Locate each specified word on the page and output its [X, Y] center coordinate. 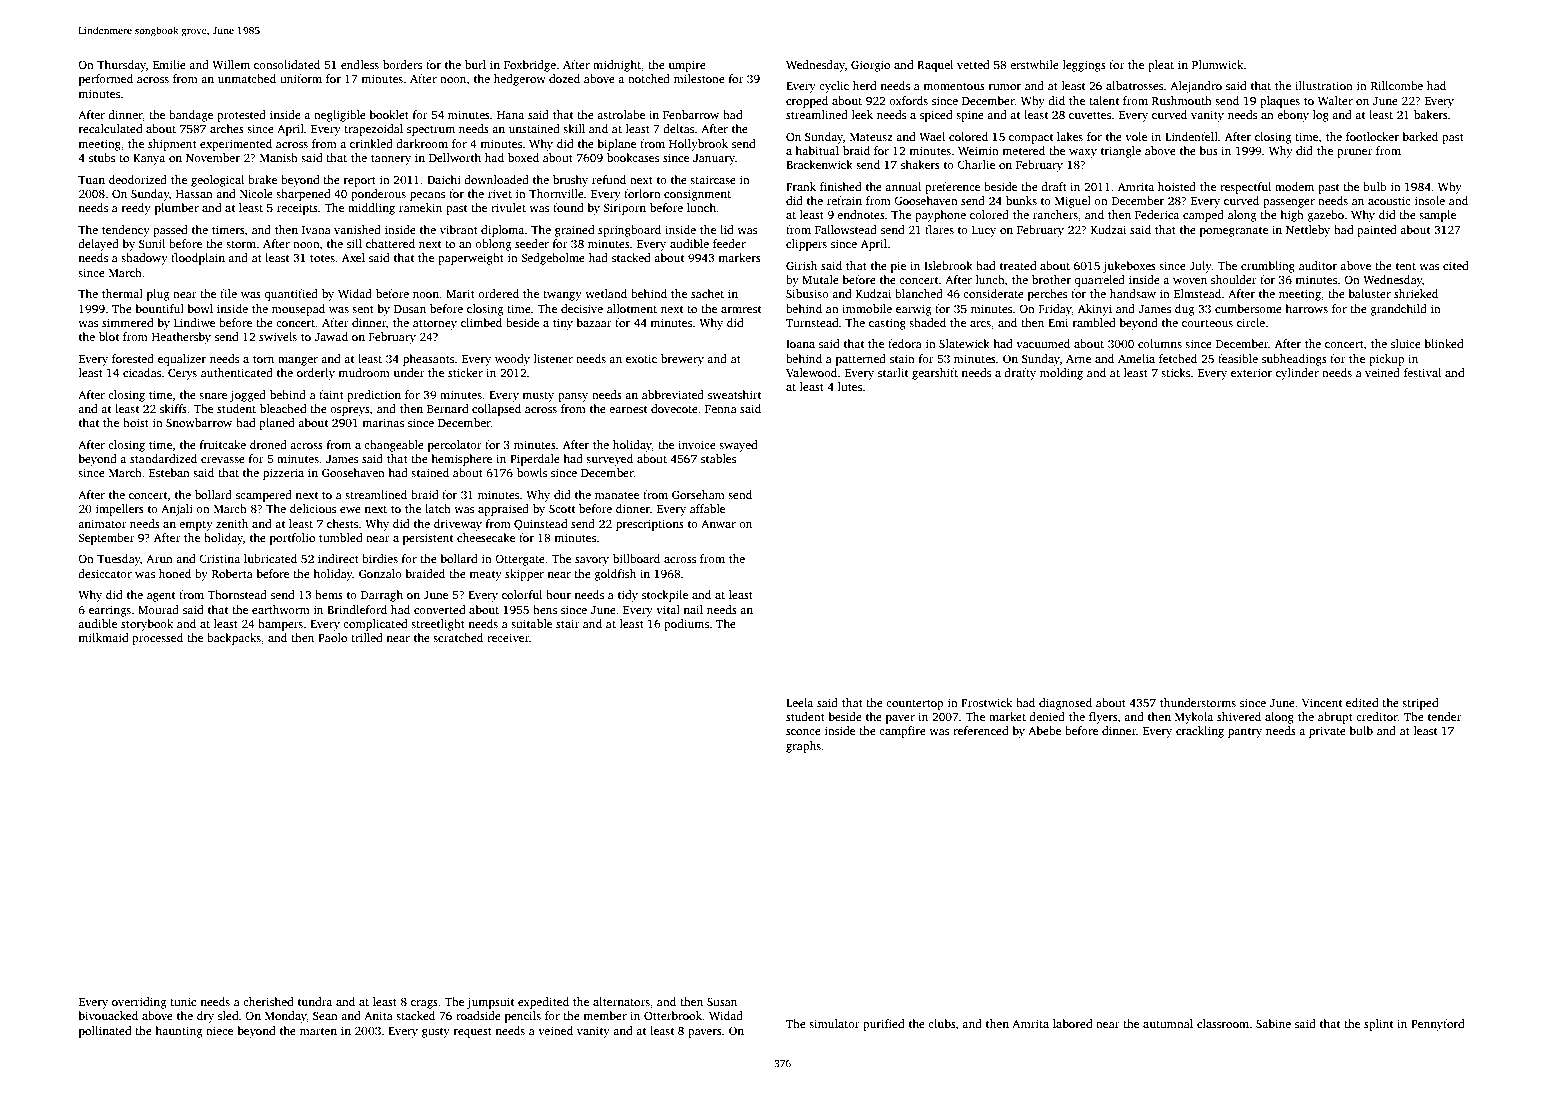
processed [157, 639]
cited [1456, 265]
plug [158, 295]
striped [1420, 704]
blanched [919, 293]
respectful [1245, 188]
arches [227, 128]
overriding [139, 1003]
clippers [806, 245]
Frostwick [986, 702]
